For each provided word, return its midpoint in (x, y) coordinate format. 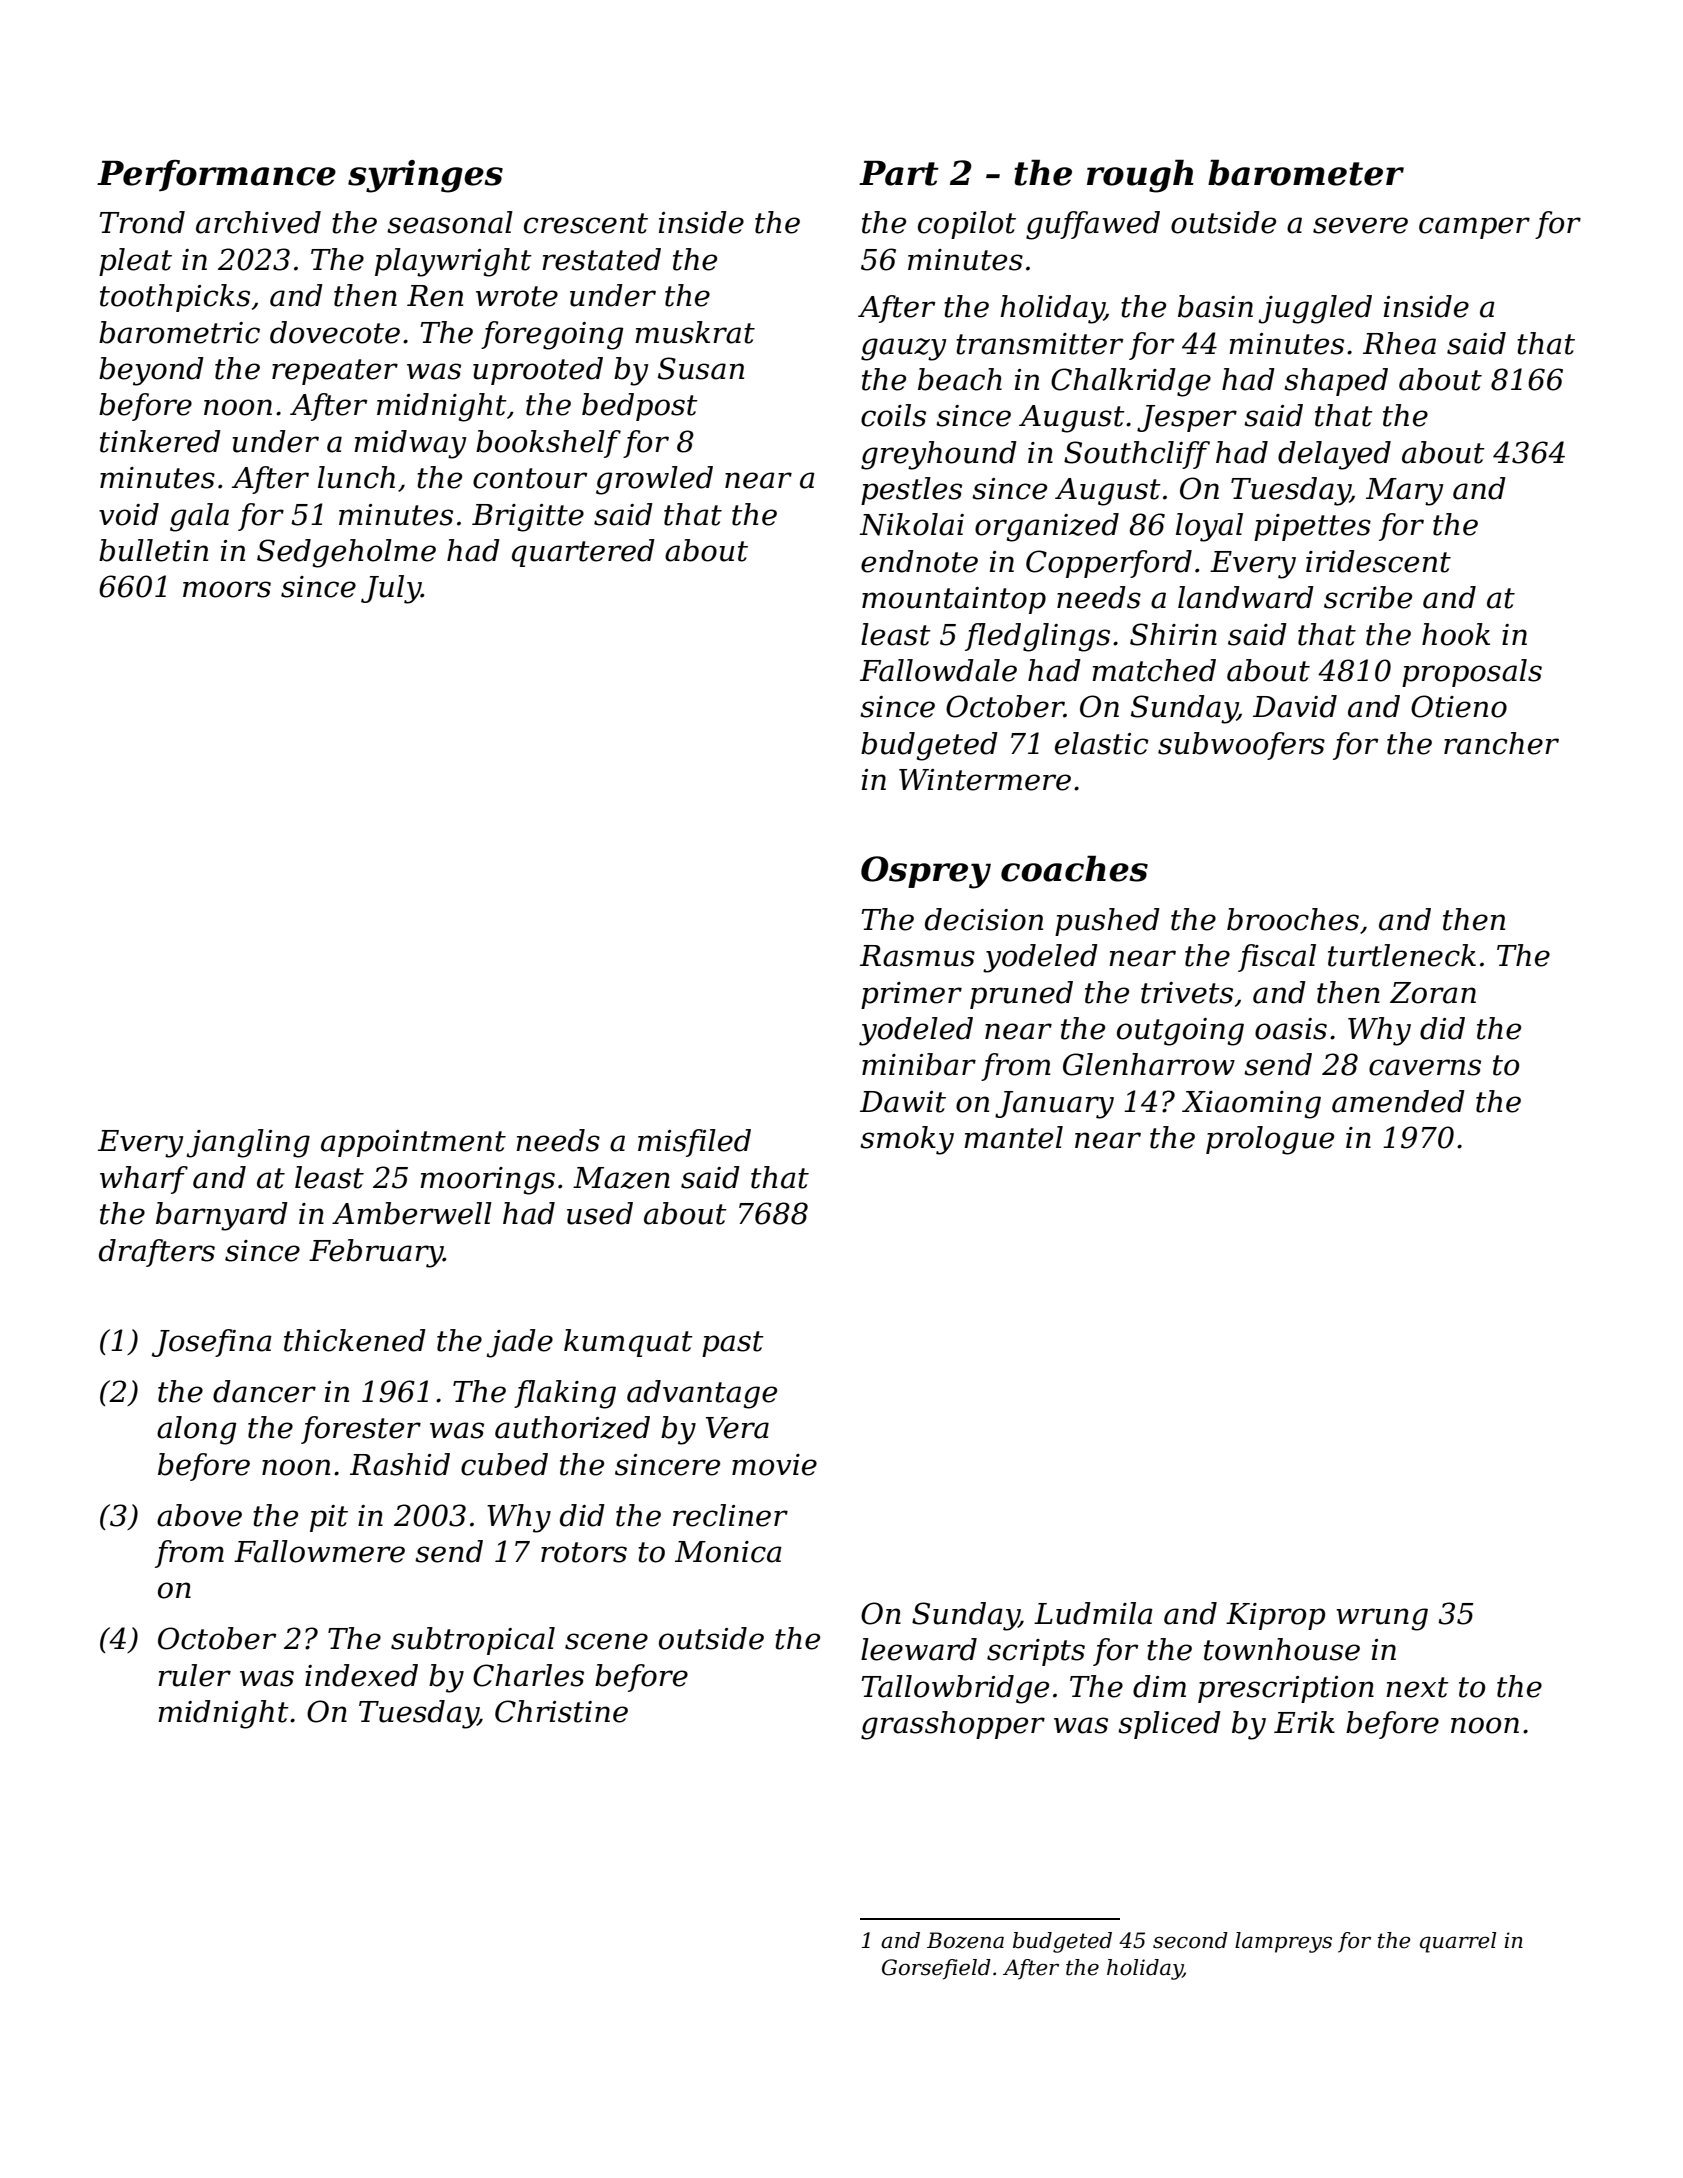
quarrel (1458, 1942)
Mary (1404, 492)
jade (520, 1343)
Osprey (926, 872)
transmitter (1039, 344)
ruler (194, 1675)
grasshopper (953, 1725)
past (733, 1344)
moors (227, 589)
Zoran (1433, 993)
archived (258, 222)
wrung (1382, 1619)
